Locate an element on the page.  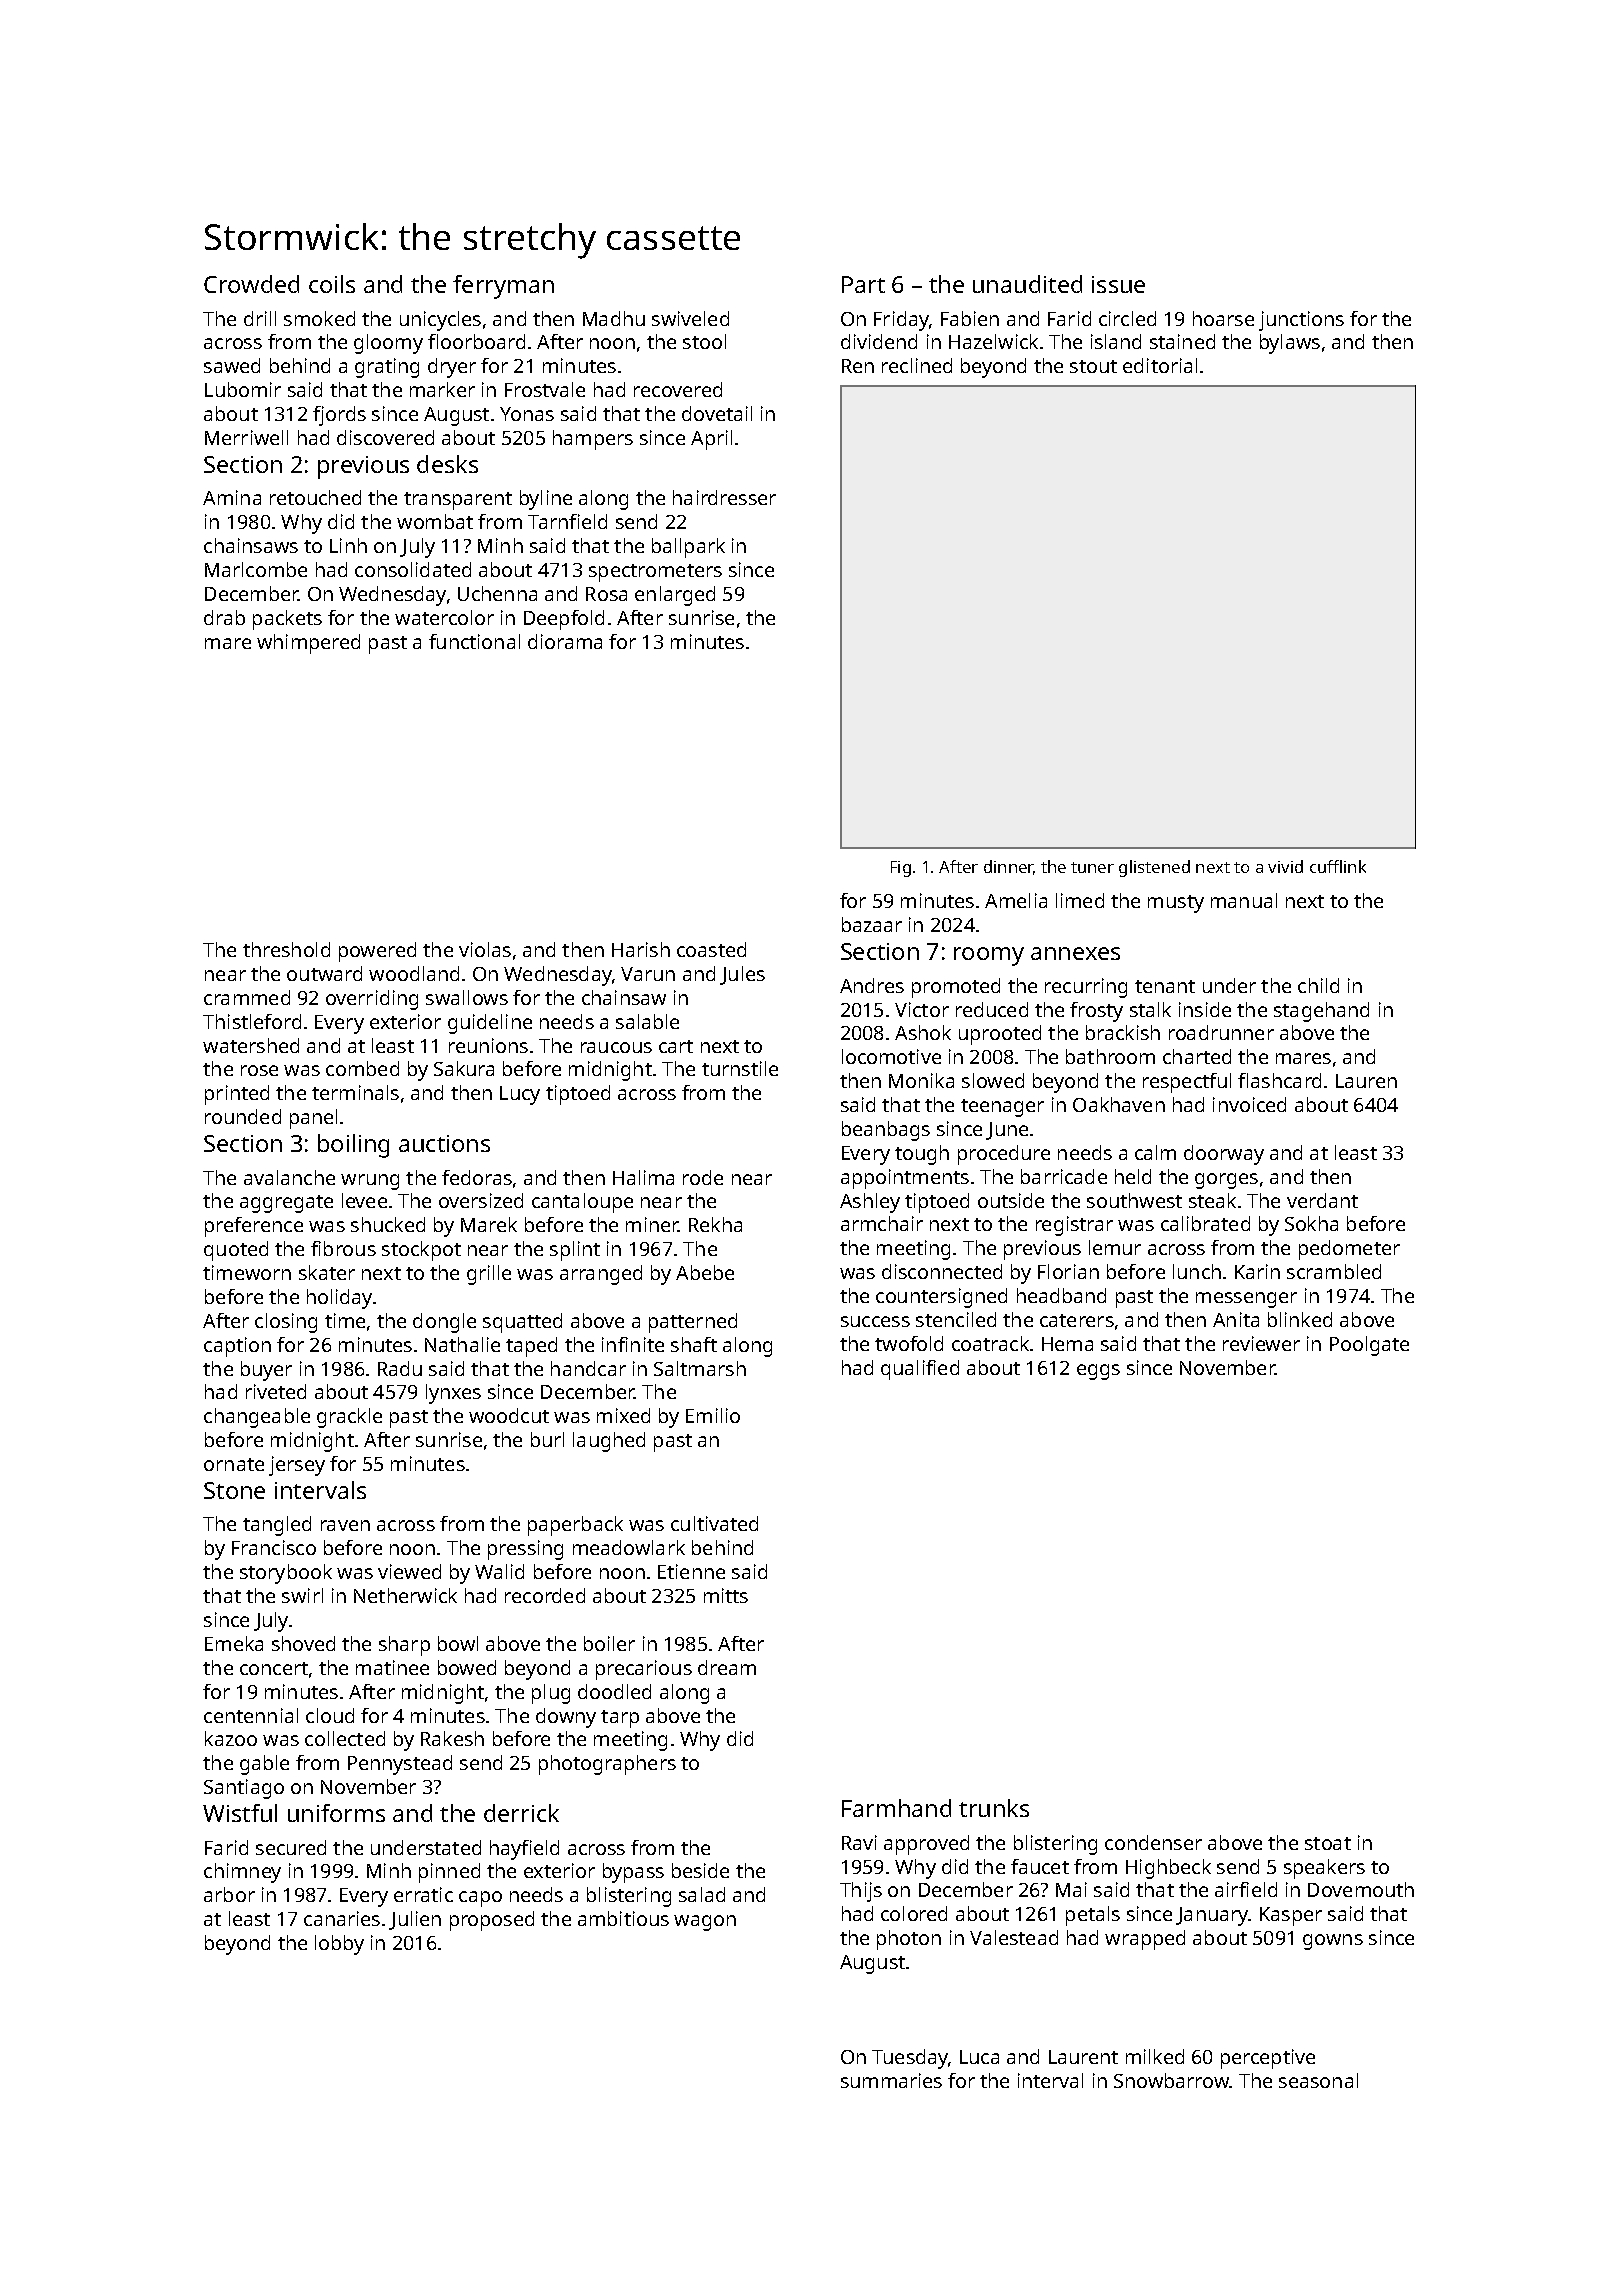
Part is located at coordinates (863, 284).
